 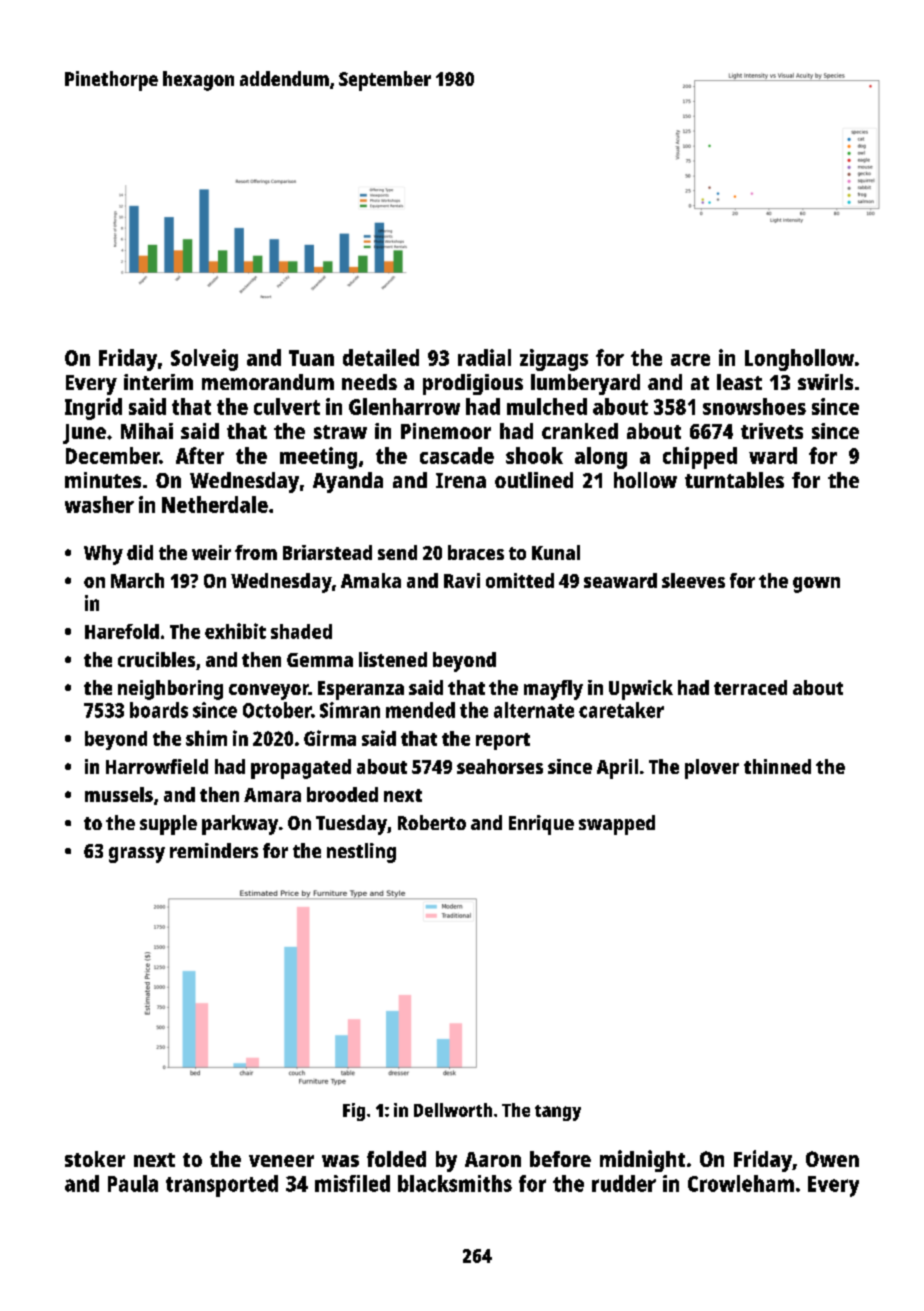 I want to click on Owen, so click(x=832, y=1159).
